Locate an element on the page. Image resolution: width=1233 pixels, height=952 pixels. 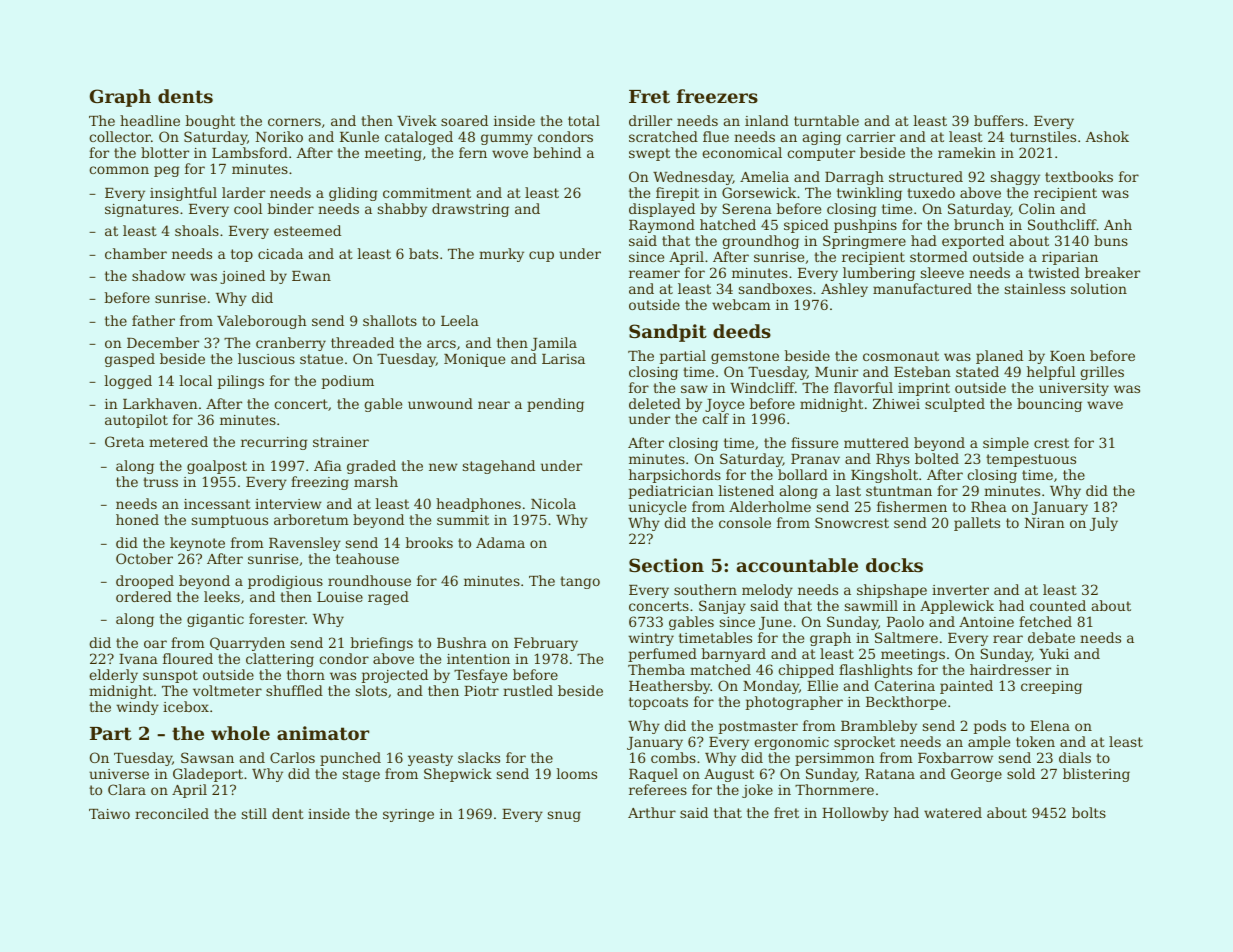
father is located at coordinates (153, 320).
